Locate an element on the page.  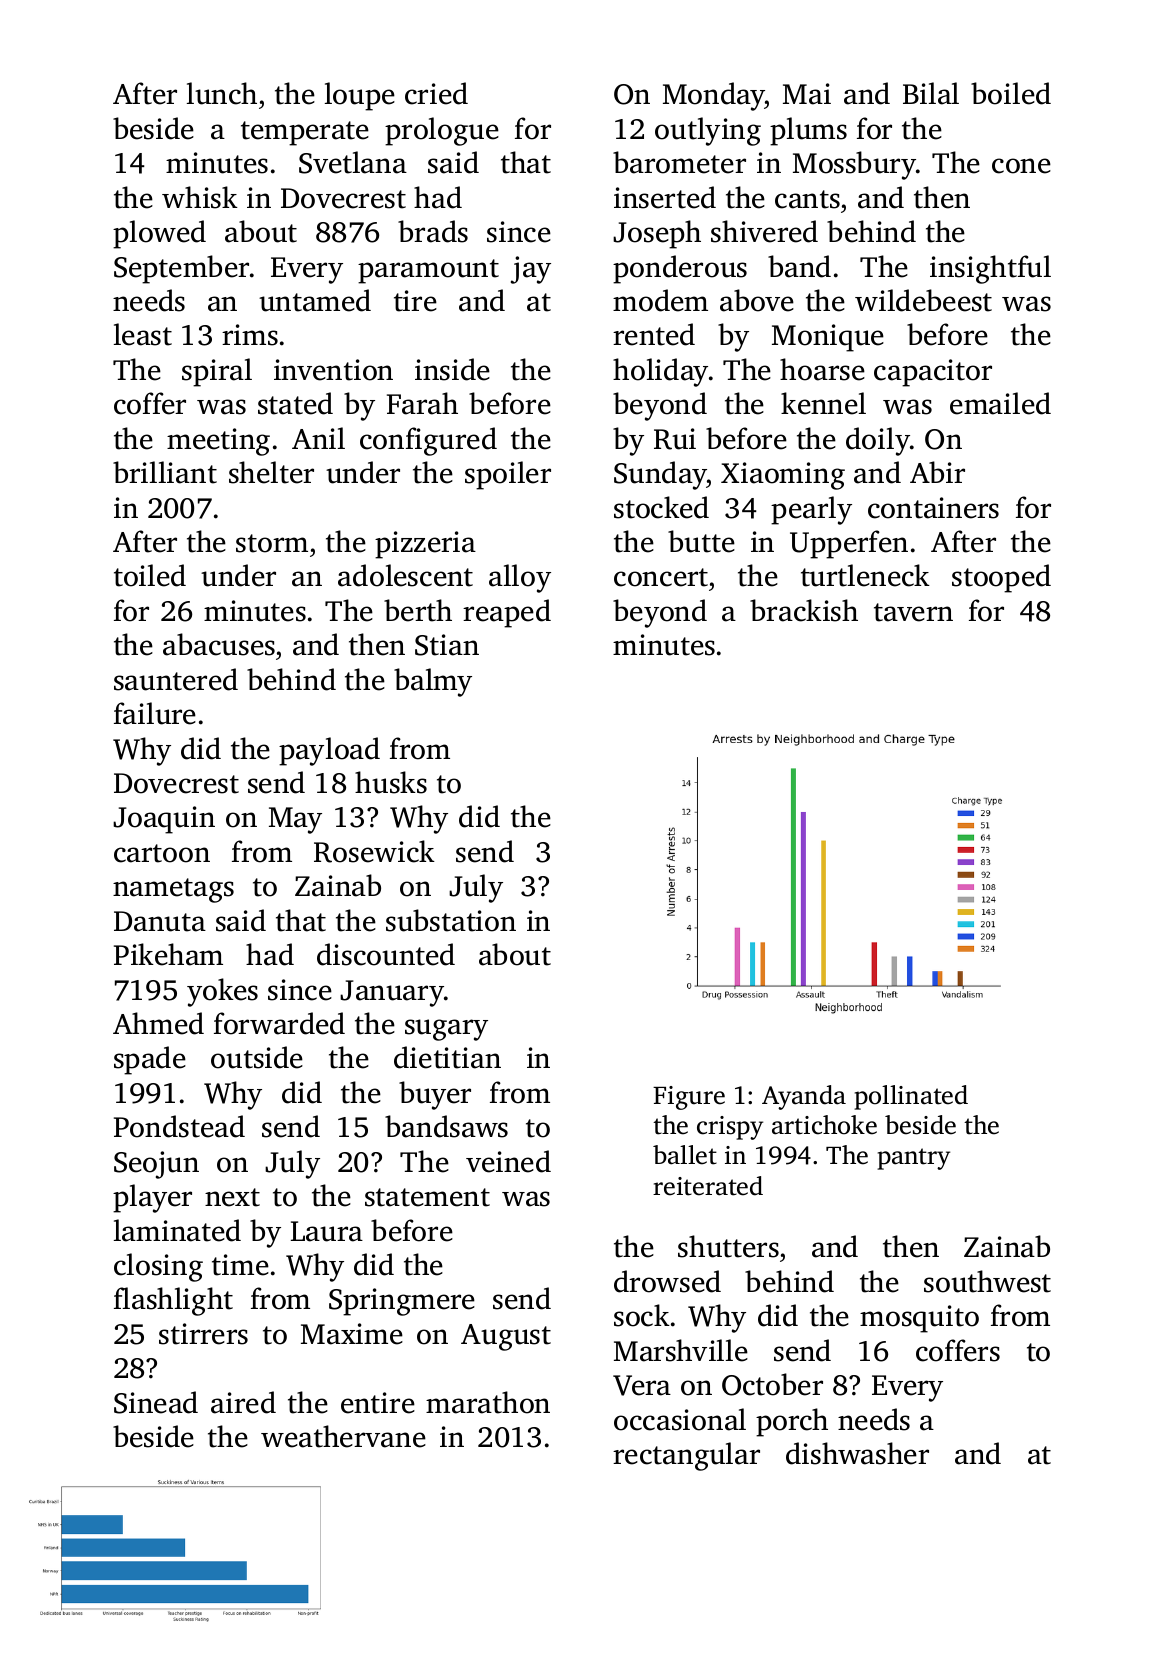
outlying is located at coordinates (708, 131).
